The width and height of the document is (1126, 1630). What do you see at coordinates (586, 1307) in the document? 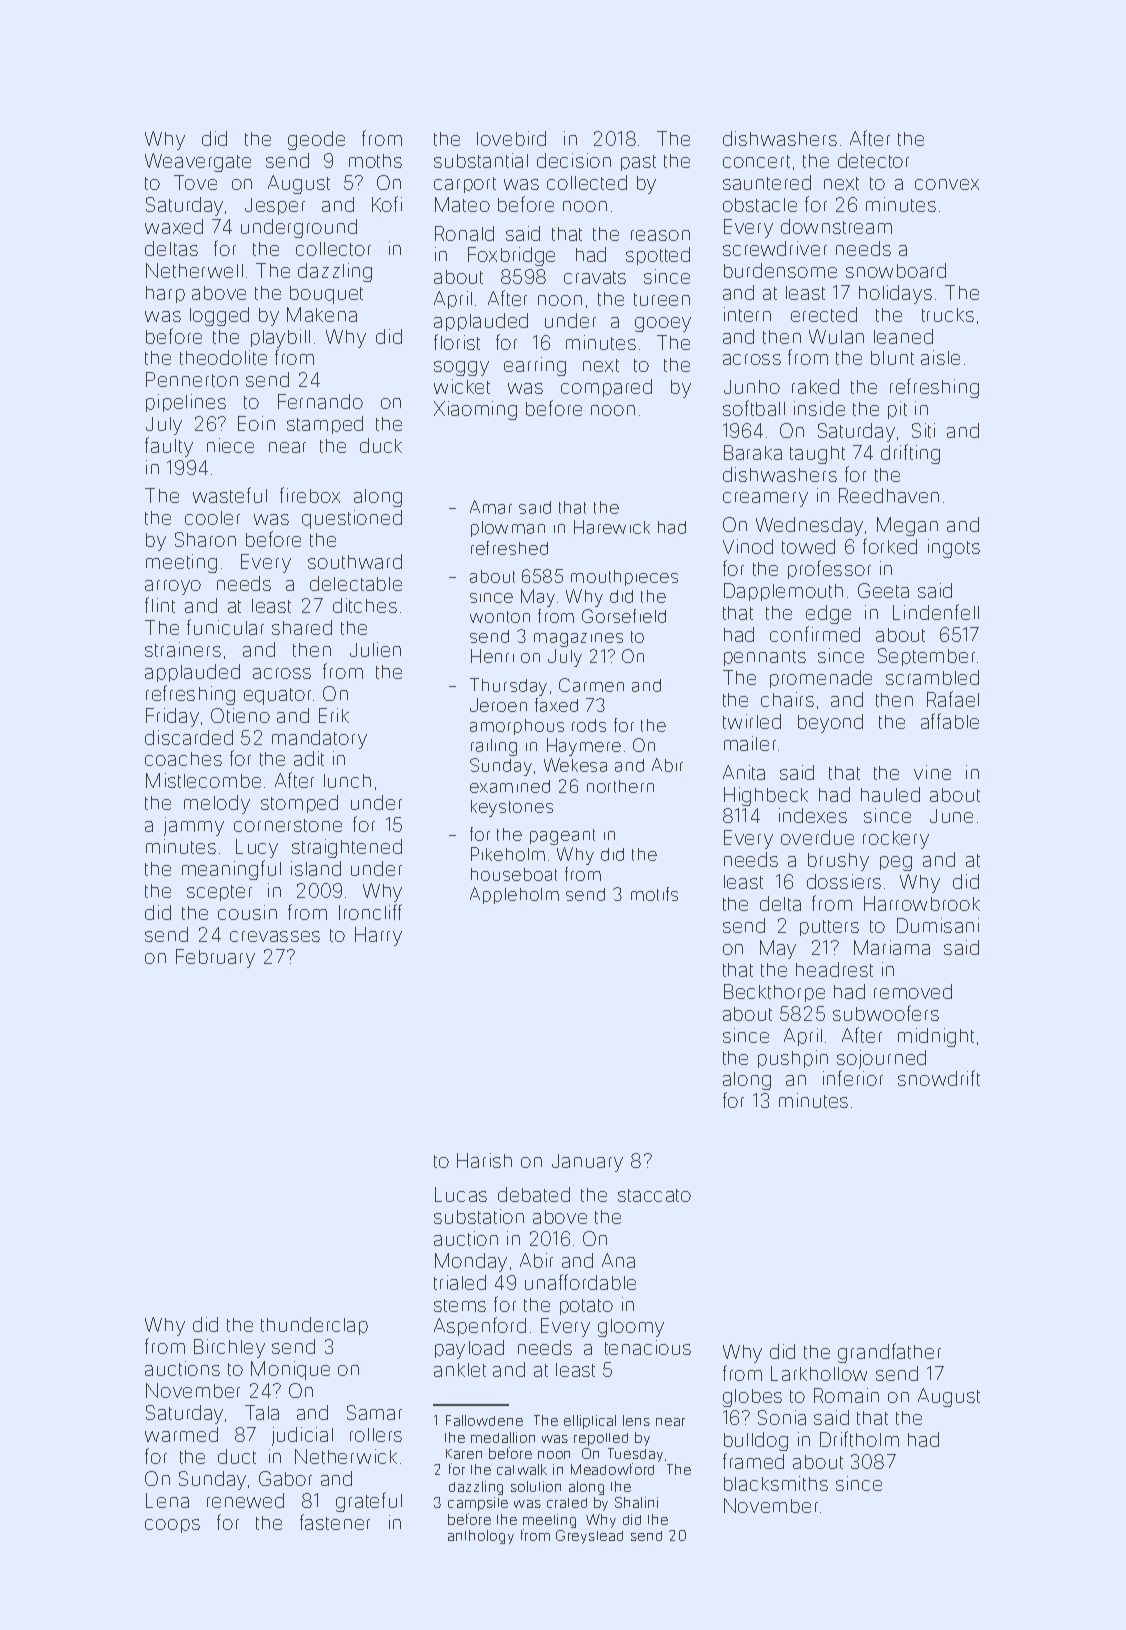
I see `potato` at bounding box center [586, 1307].
